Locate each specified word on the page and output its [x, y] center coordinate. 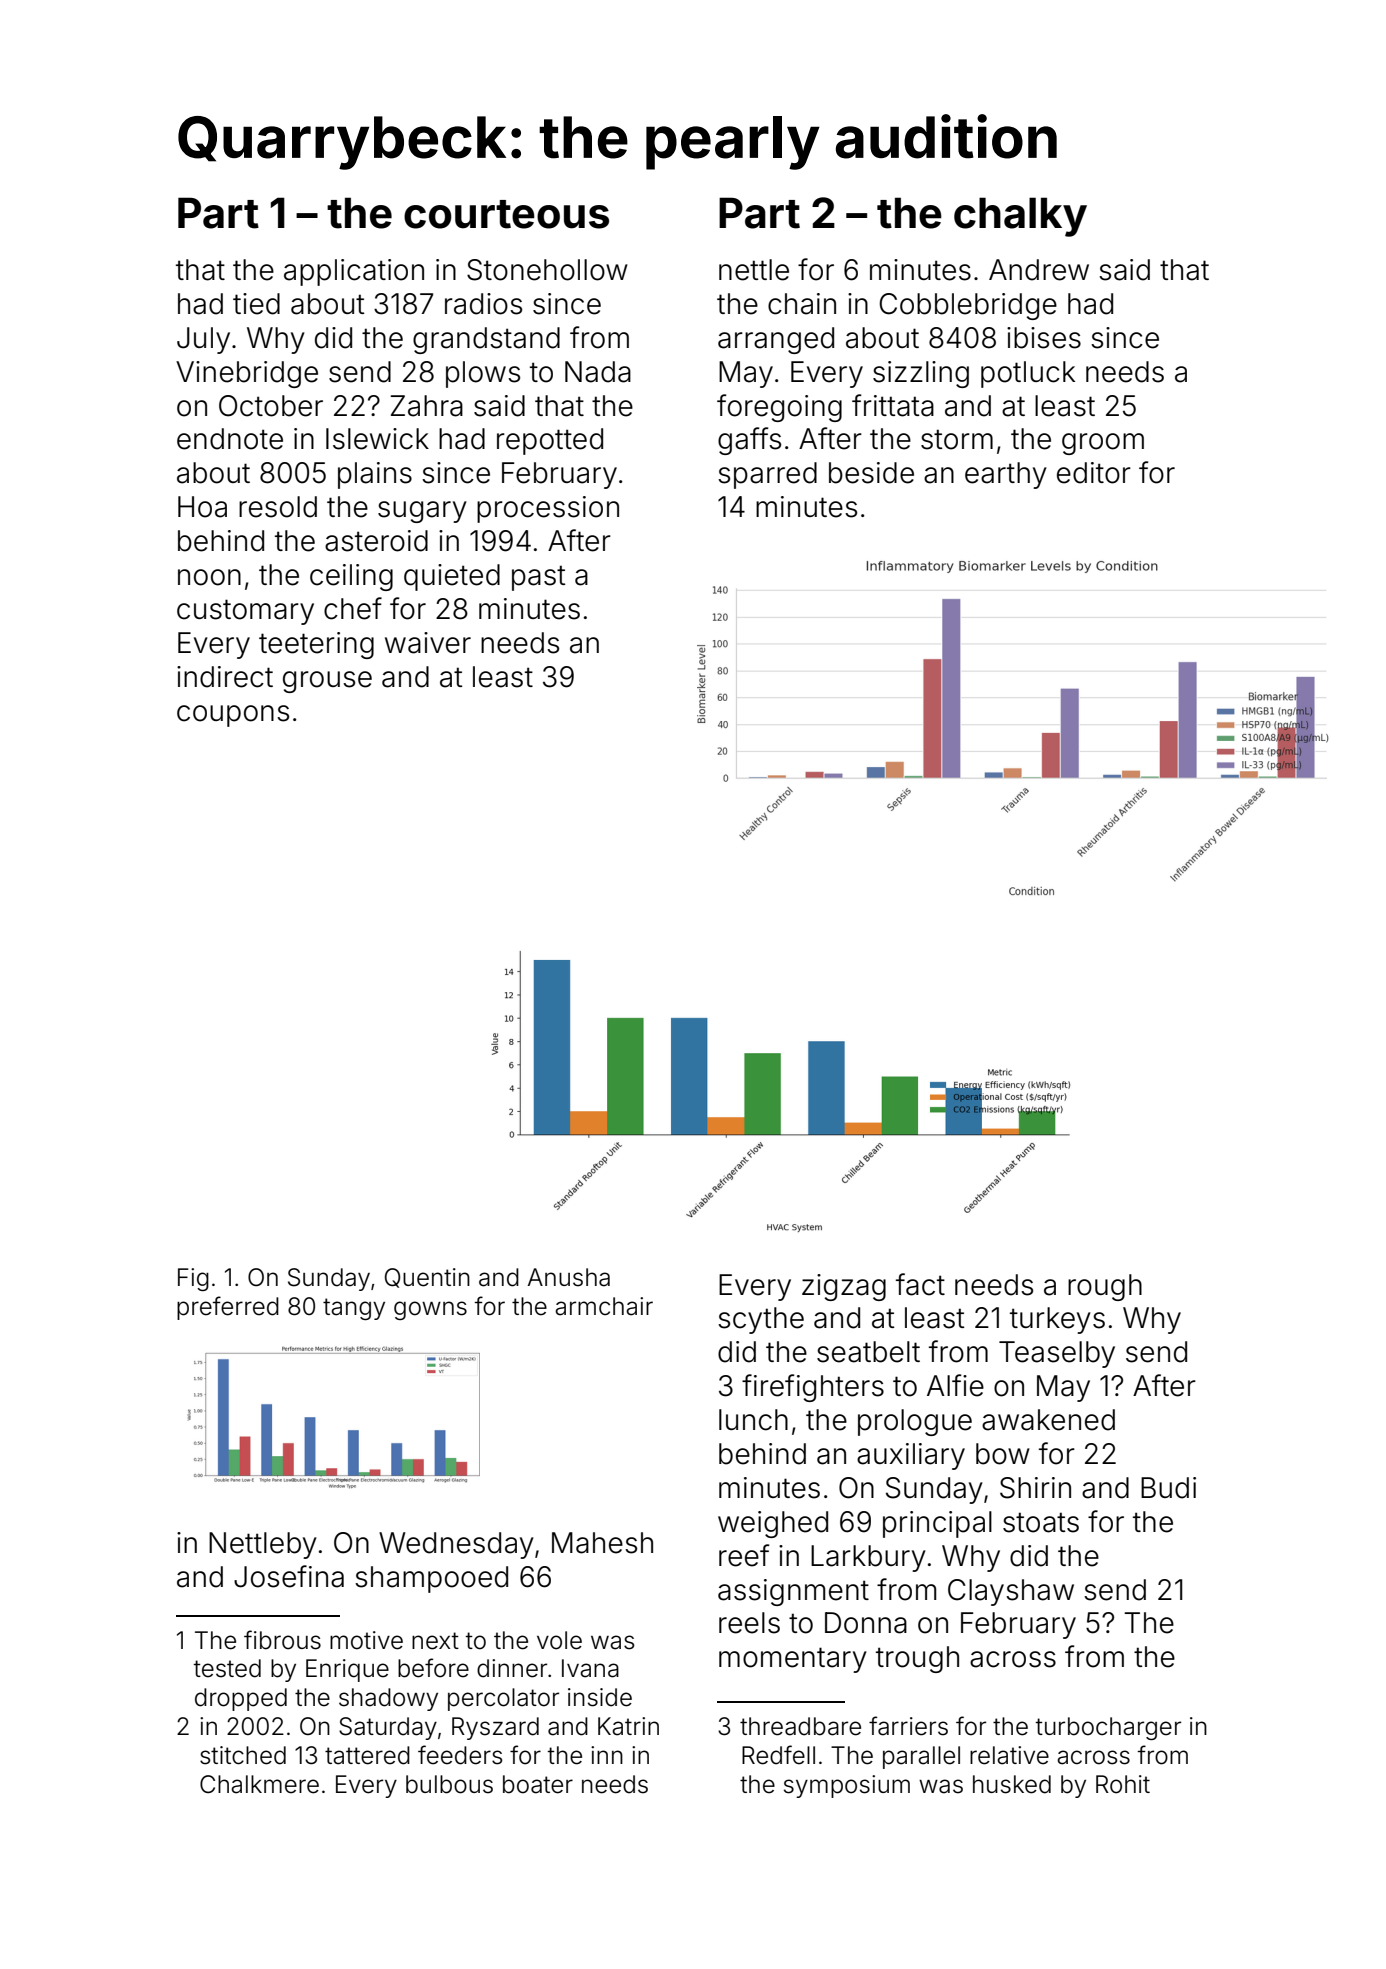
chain [802, 304]
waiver [428, 643]
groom [1103, 444]
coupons [233, 716]
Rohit [1123, 1784]
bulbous [449, 1784]
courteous [506, 214]
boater [538, 1784]
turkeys [1057, 1320]
